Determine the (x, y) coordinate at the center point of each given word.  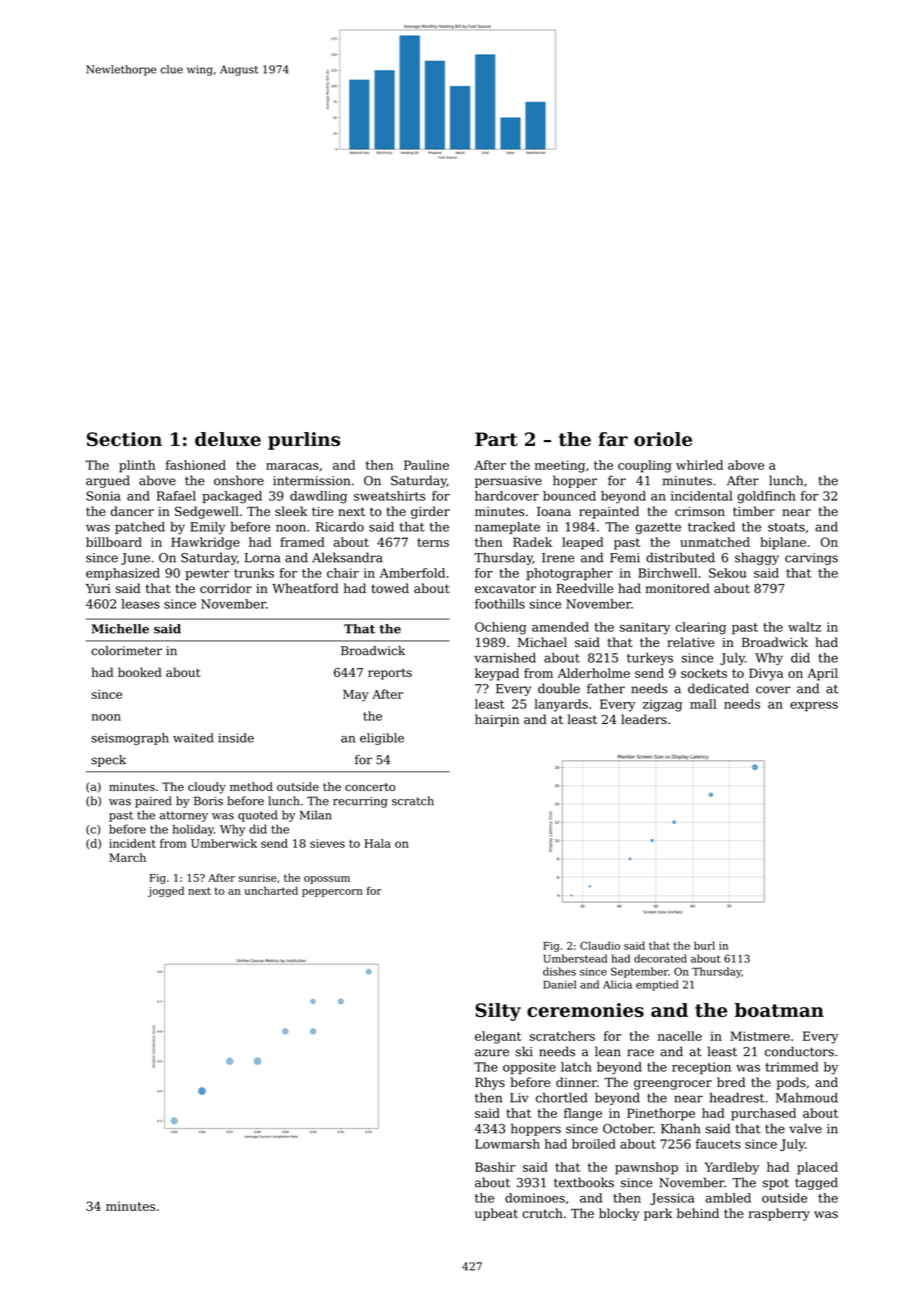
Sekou (728, 573)
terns (433, 542)
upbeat (496, 1214)
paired (153, 802)
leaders (644, 719)
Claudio (600, 945)
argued (108, 481)
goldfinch (766, 497)
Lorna (263, 558)
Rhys (490, 1083)
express (814, 707)
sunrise (258, 878)
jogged (166, 891)
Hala (377, 843)
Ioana (554, 511)
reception (701, 1068)
